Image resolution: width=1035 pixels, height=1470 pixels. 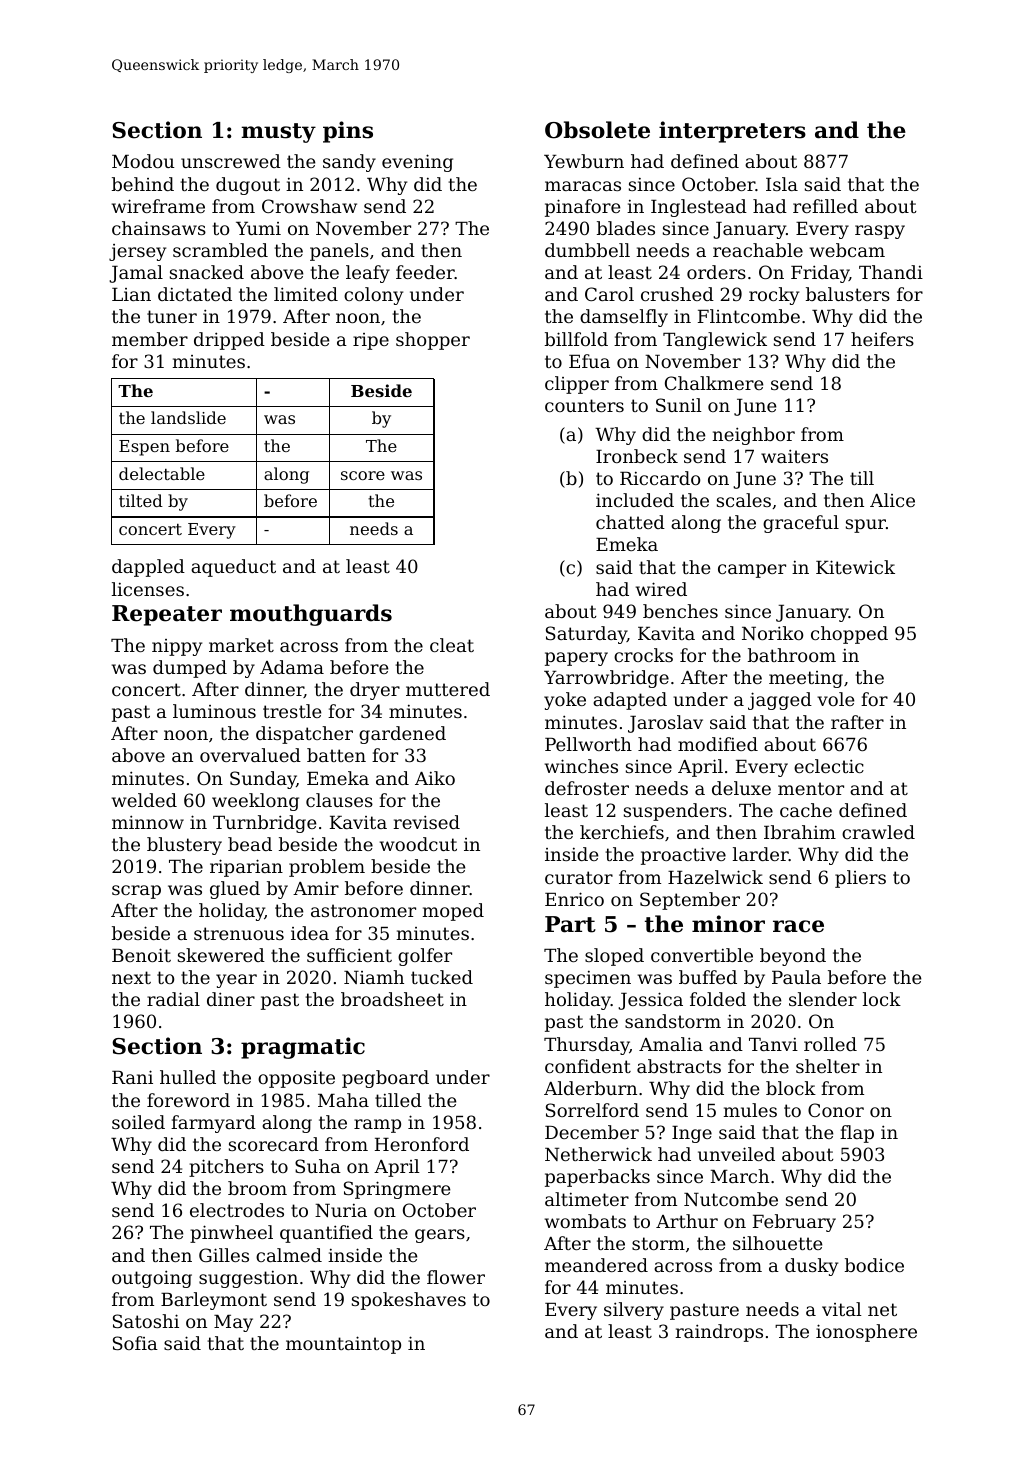 What do you see at coordinates (426, 822) in the screenshot?
I see `revised` at bounding box center [426, 822].
